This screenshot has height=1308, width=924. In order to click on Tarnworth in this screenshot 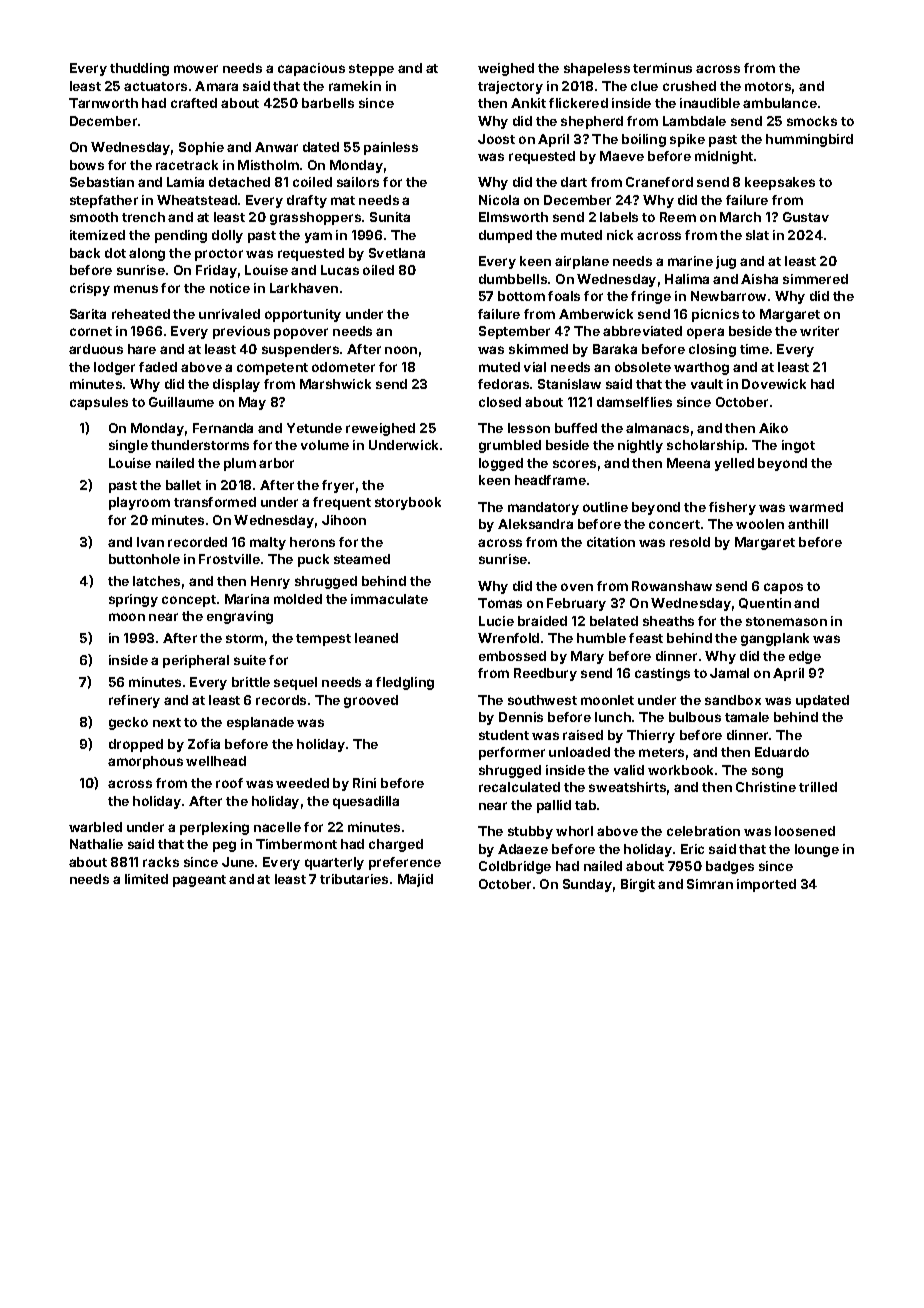, I will do `click(103, 103)`.
